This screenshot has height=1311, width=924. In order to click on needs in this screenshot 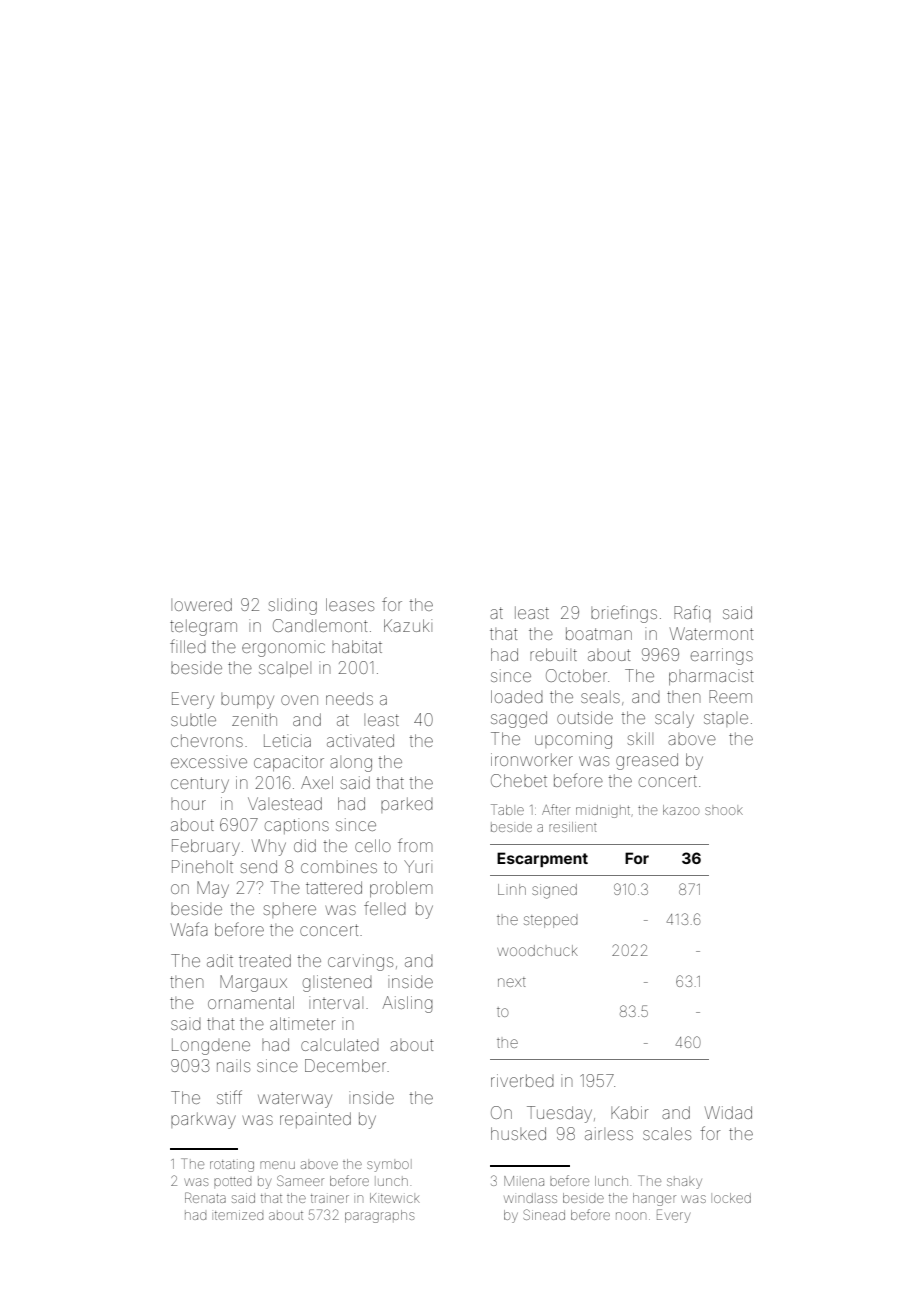, I will do `click(349, 698)`.
